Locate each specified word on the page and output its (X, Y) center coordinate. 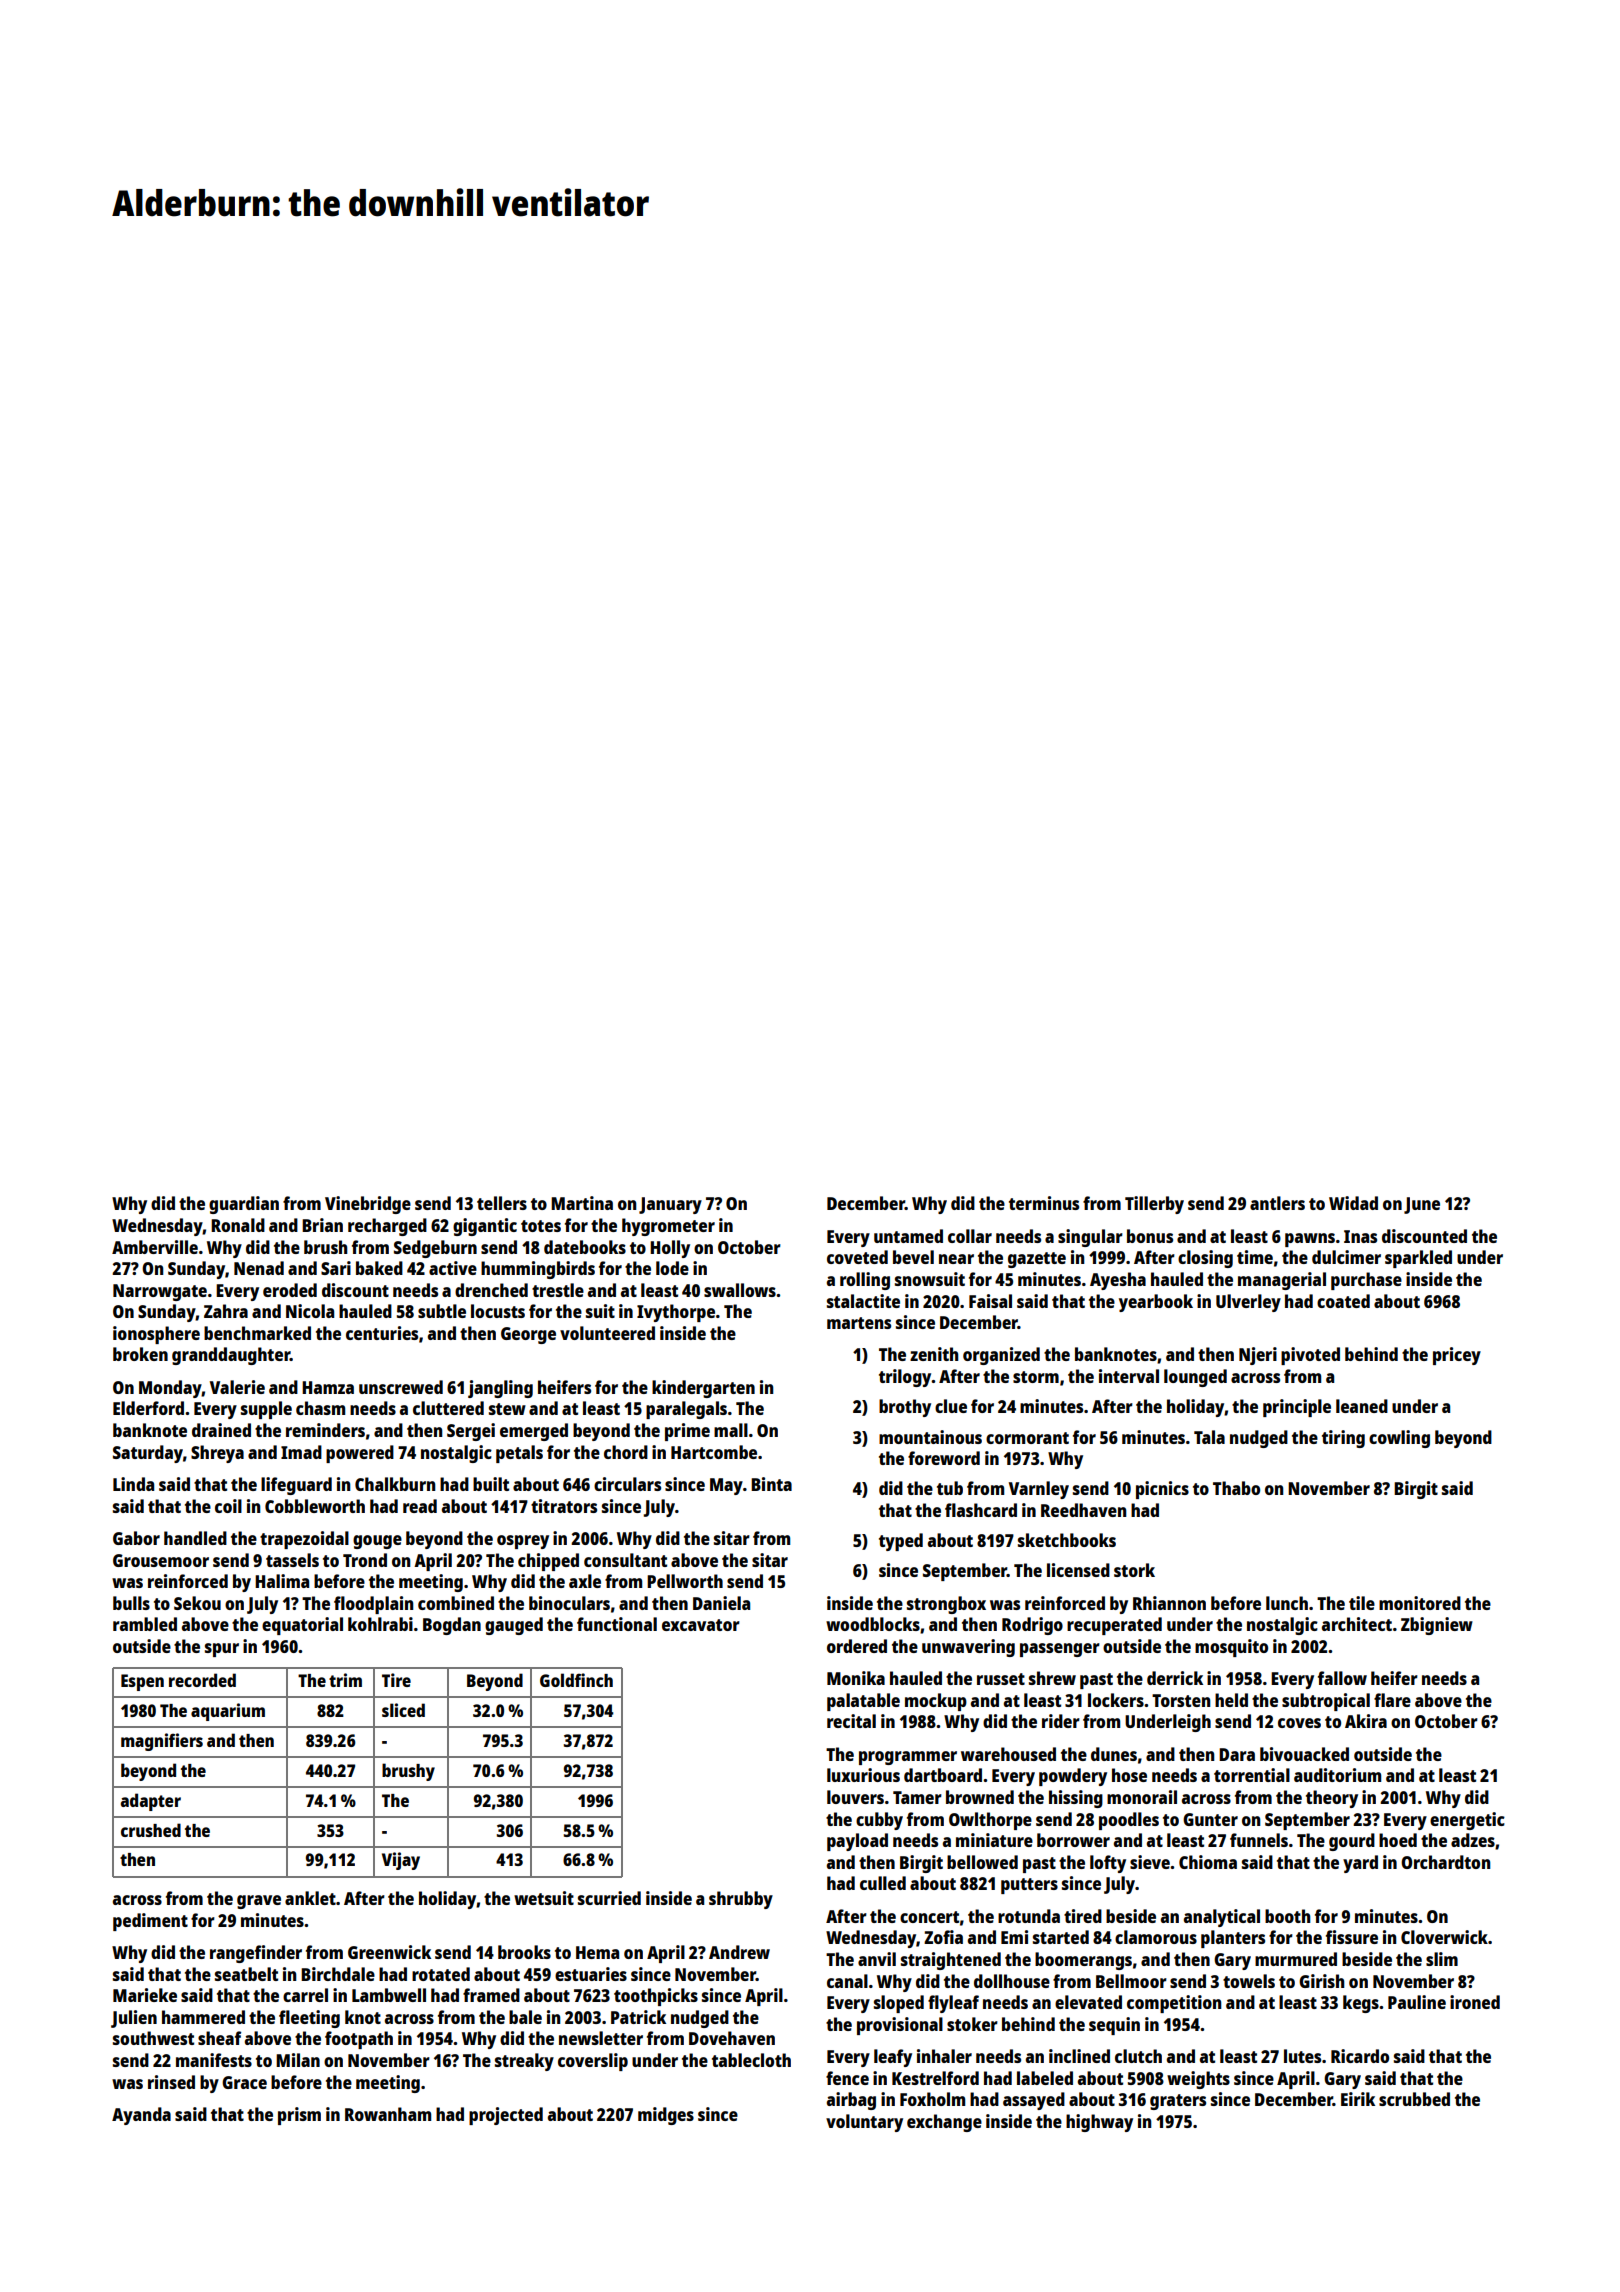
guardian (244, 1205)
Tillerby (1154, 1205)
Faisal (990, 1301)
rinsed (171, 2082)
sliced (403, 1710)
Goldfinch (576, 1680)
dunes (1114, 1754)
